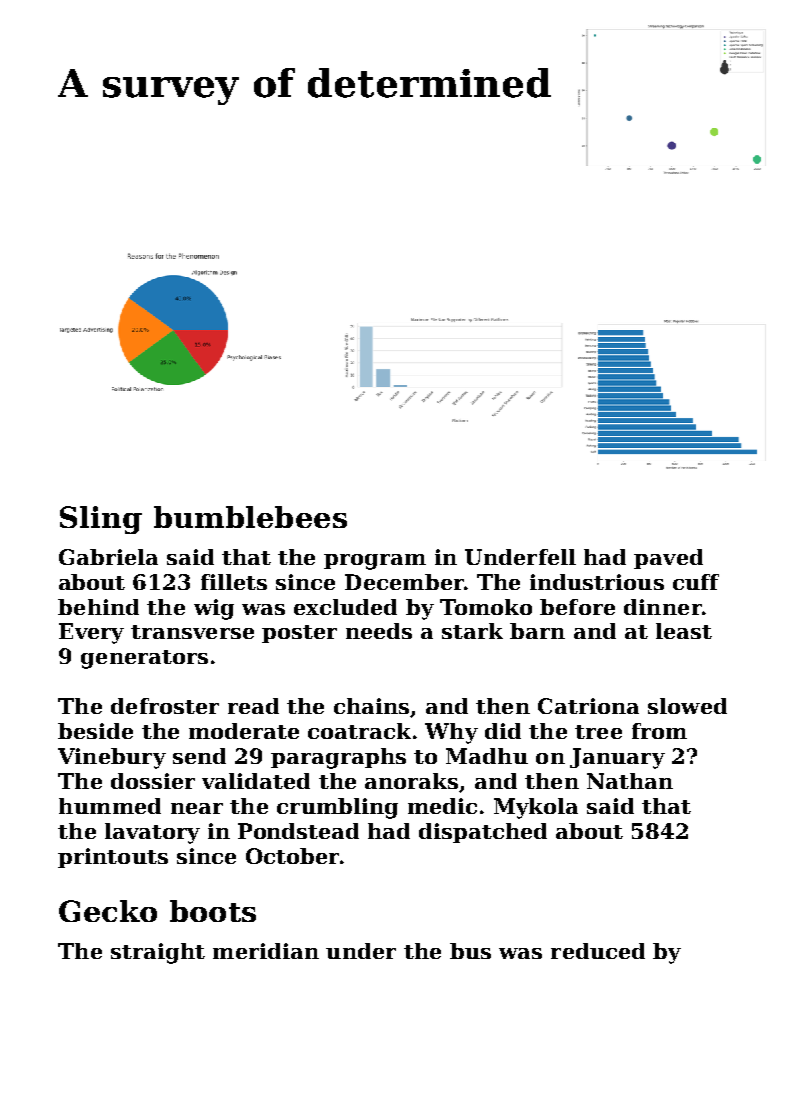 The height and width of the page is (1120, 789). What do you see at coordinates (197, 808) in the page?
I see `near` at bounding box center [197, 808].
